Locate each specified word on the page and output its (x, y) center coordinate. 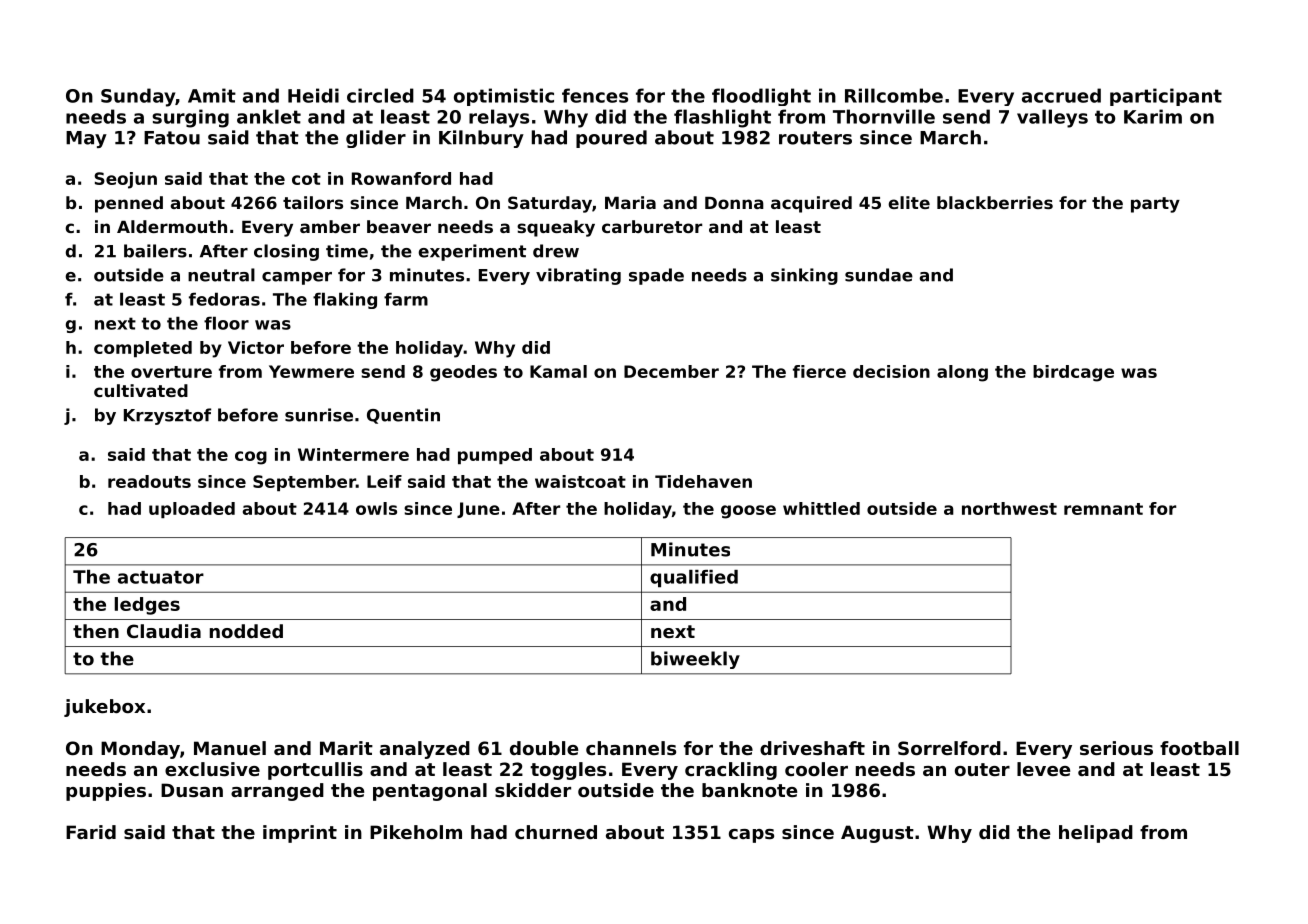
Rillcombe (894, 95)
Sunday (138, 97)
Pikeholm (416, 832)
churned (556, 832)
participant (1166, 97)
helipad (1096, 834)
